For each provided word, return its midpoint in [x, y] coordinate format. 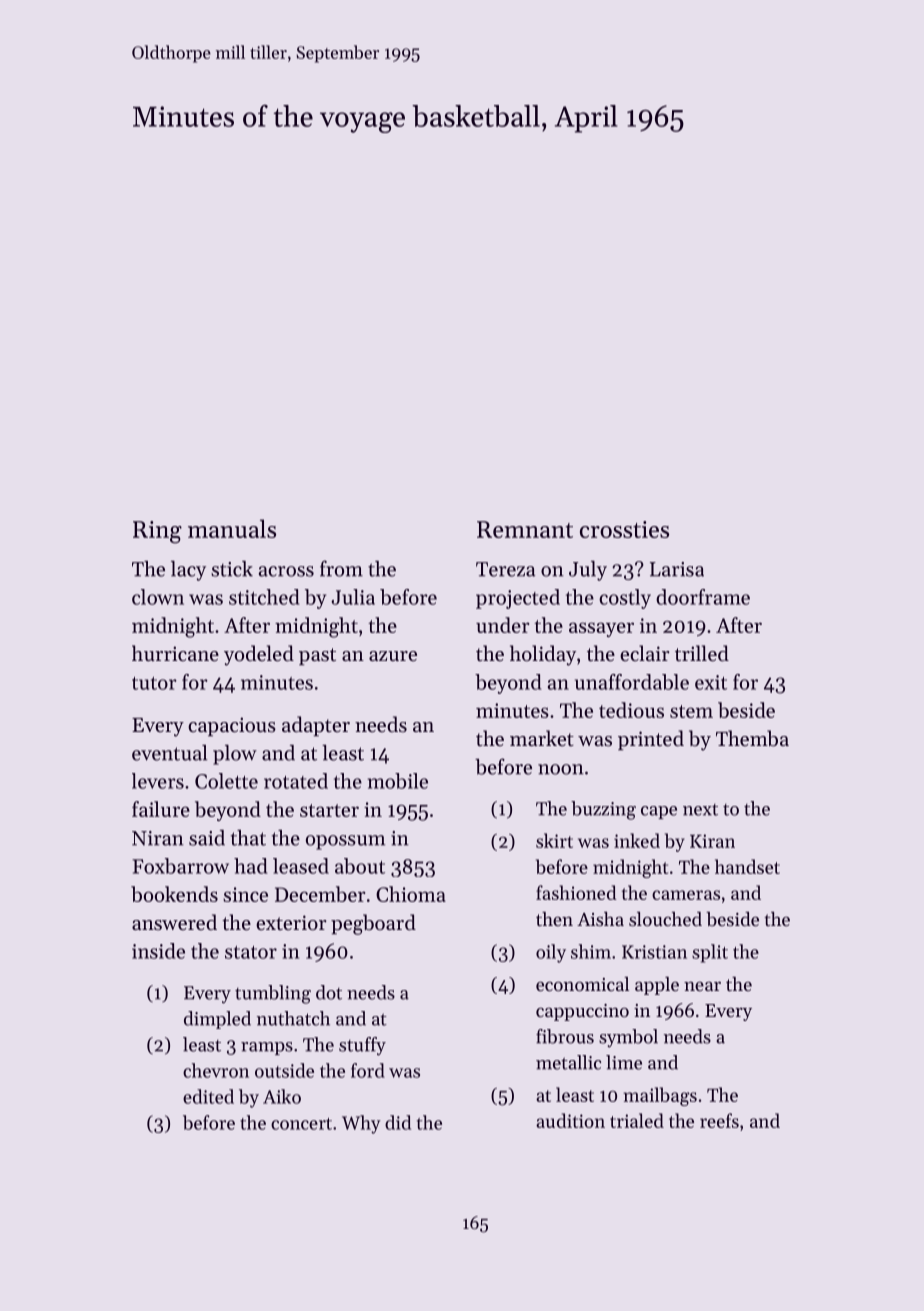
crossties [624, 529]
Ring [157, 532]
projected [518, 599]
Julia [353, 597]
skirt [554, 840]
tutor [154, 683]
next [700, 810]
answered [174, 922]
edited [208, 1096]
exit [711, 682]
